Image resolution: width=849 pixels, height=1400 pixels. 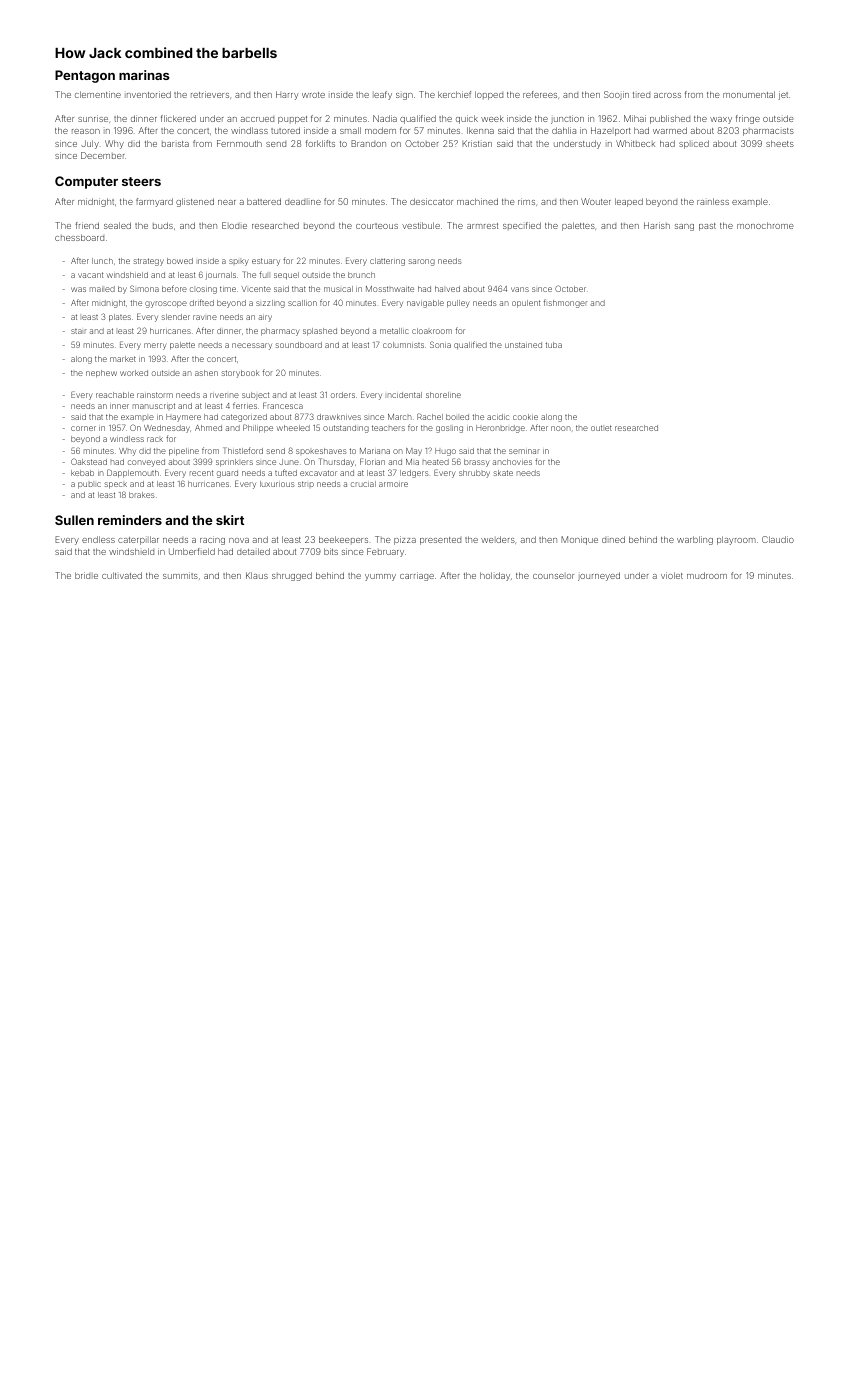 I want to click on Wouter, so click(x=596, y=201).
